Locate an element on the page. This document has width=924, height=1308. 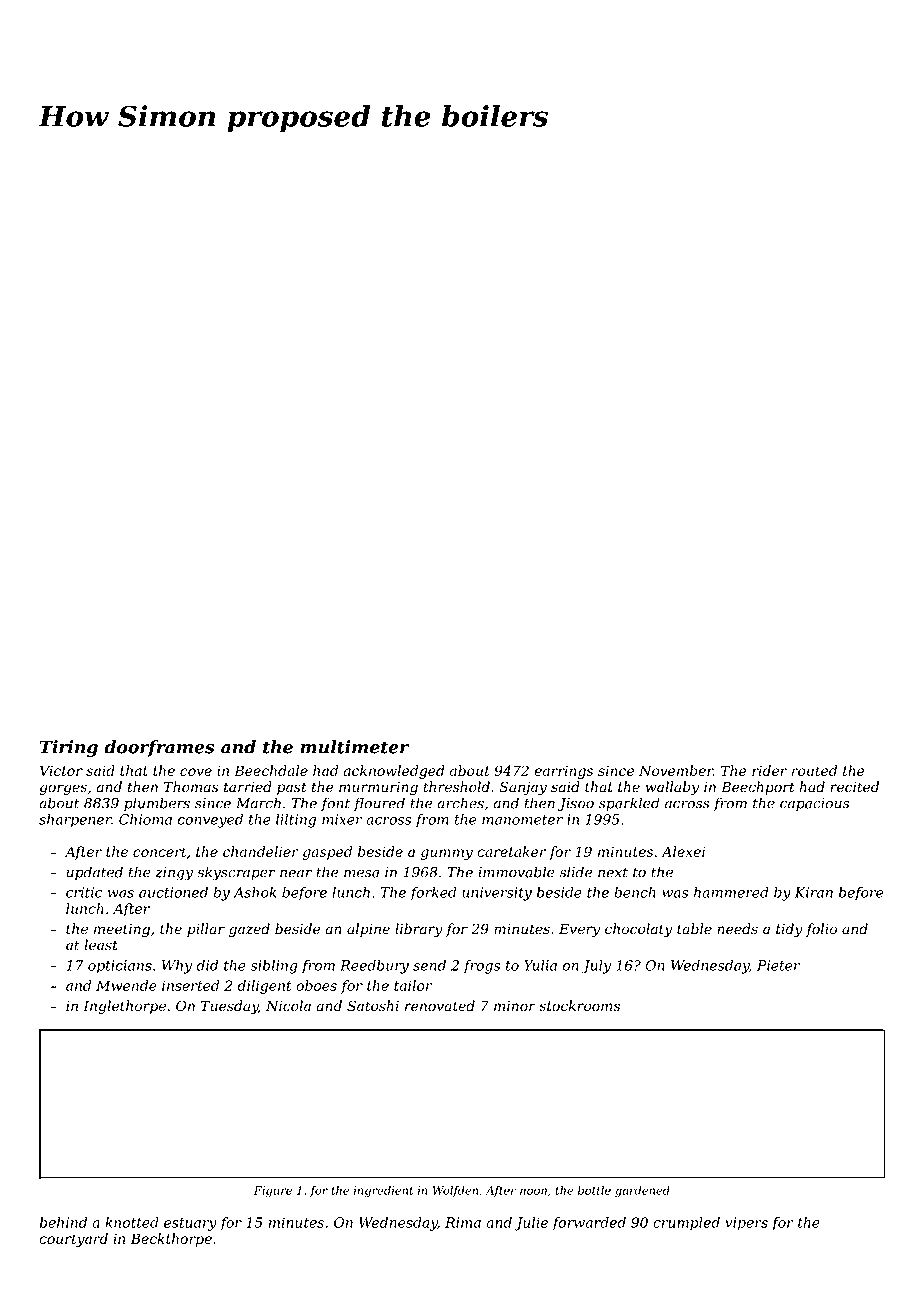
earrings is located at coordinates (563, 772).
